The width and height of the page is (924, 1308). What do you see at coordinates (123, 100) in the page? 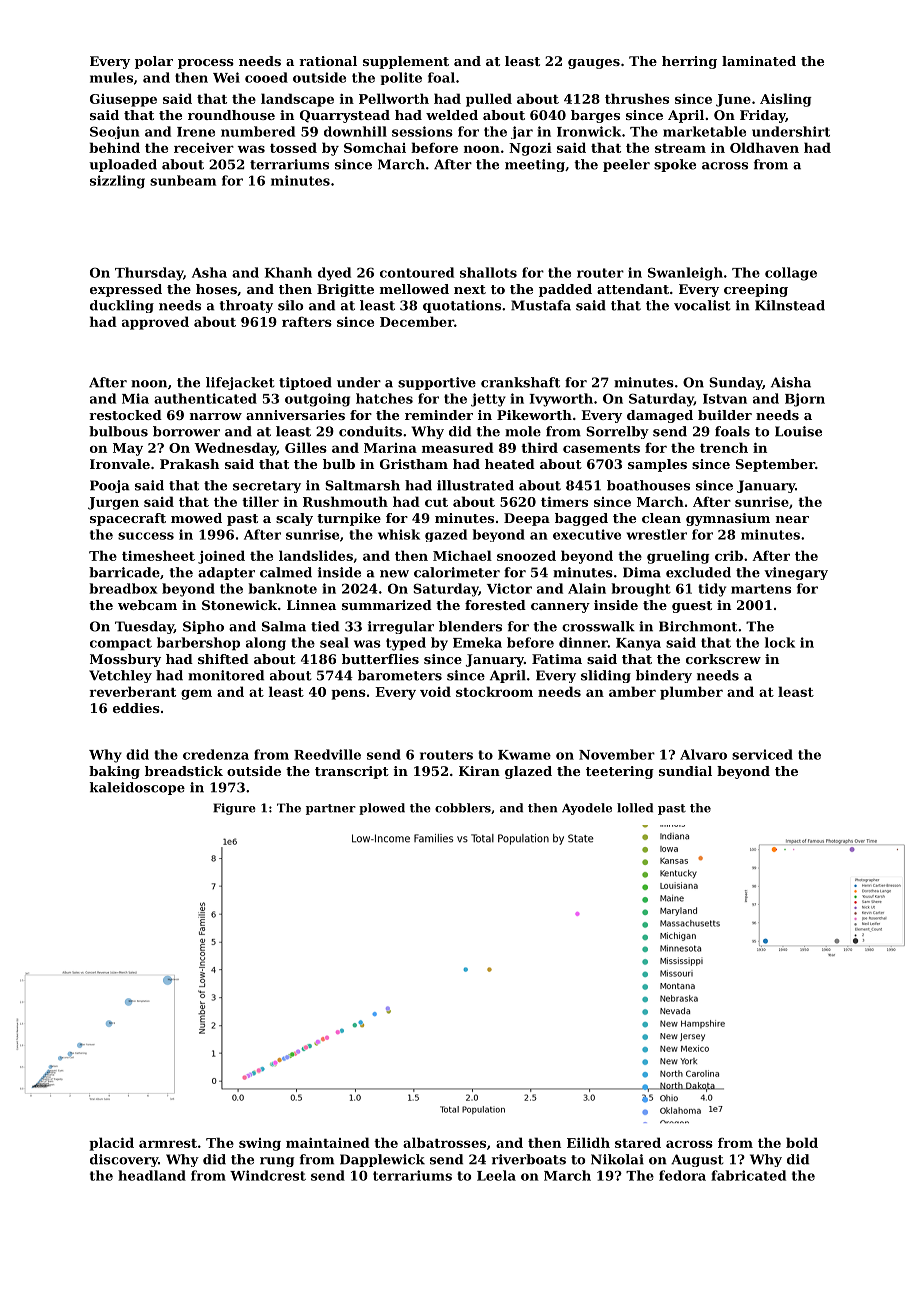
I see `Giuseppe` at bounding box center [123, 100].
